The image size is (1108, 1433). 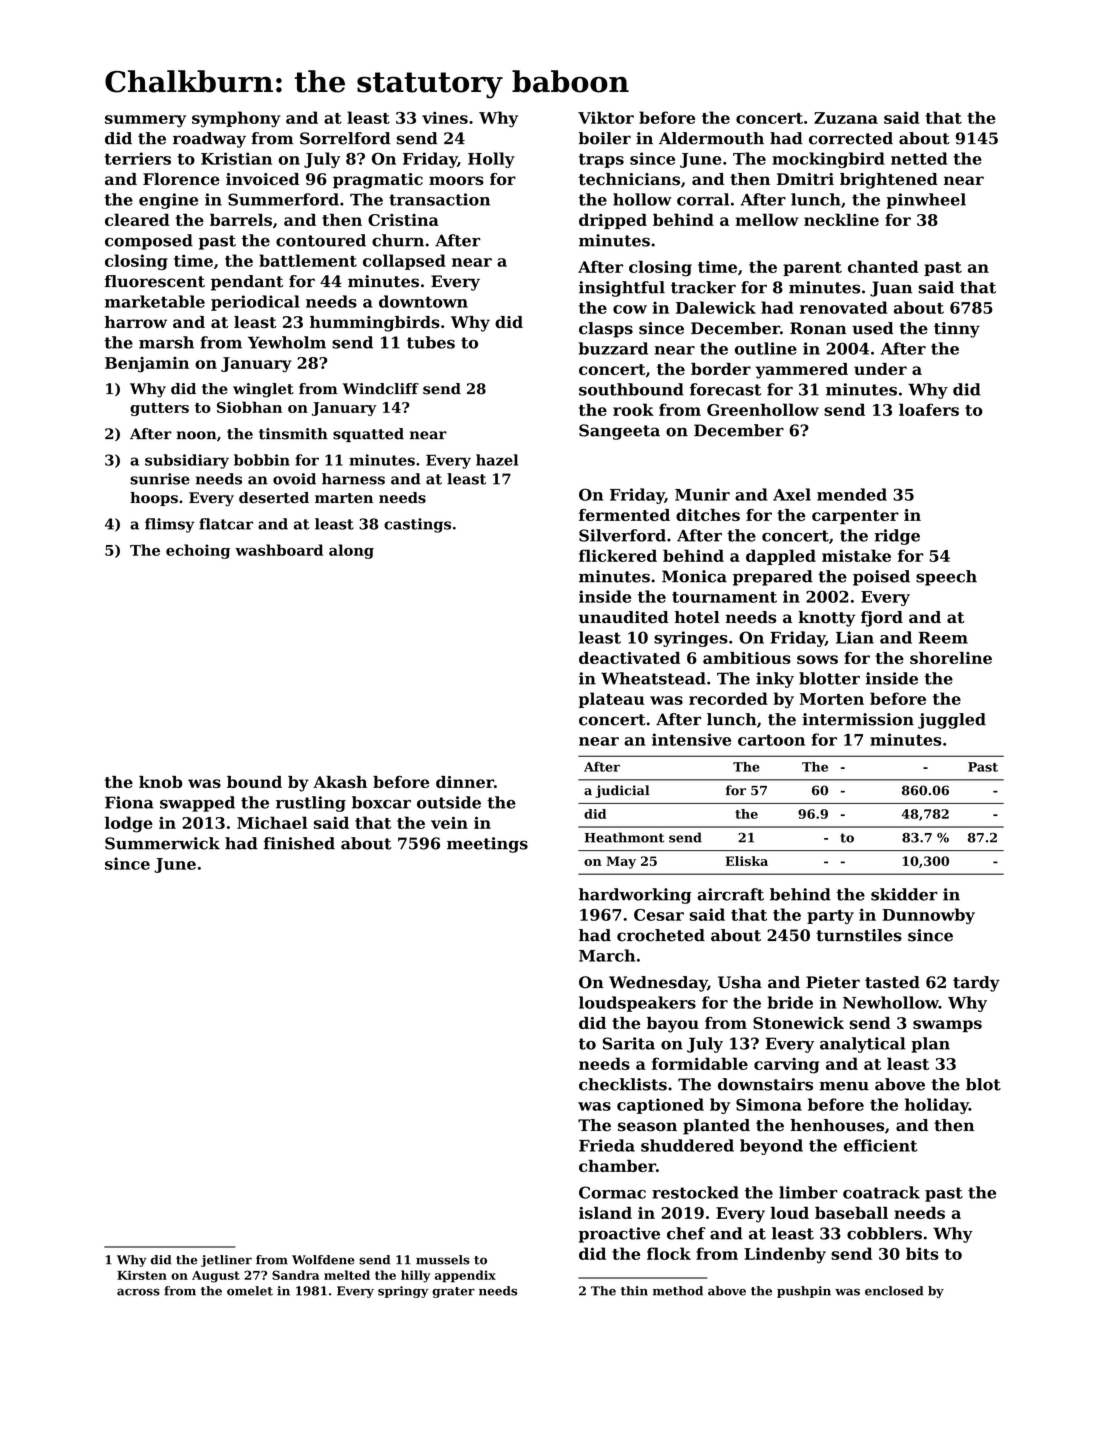 I want to click on Monica, so click(x=694, y=576).
